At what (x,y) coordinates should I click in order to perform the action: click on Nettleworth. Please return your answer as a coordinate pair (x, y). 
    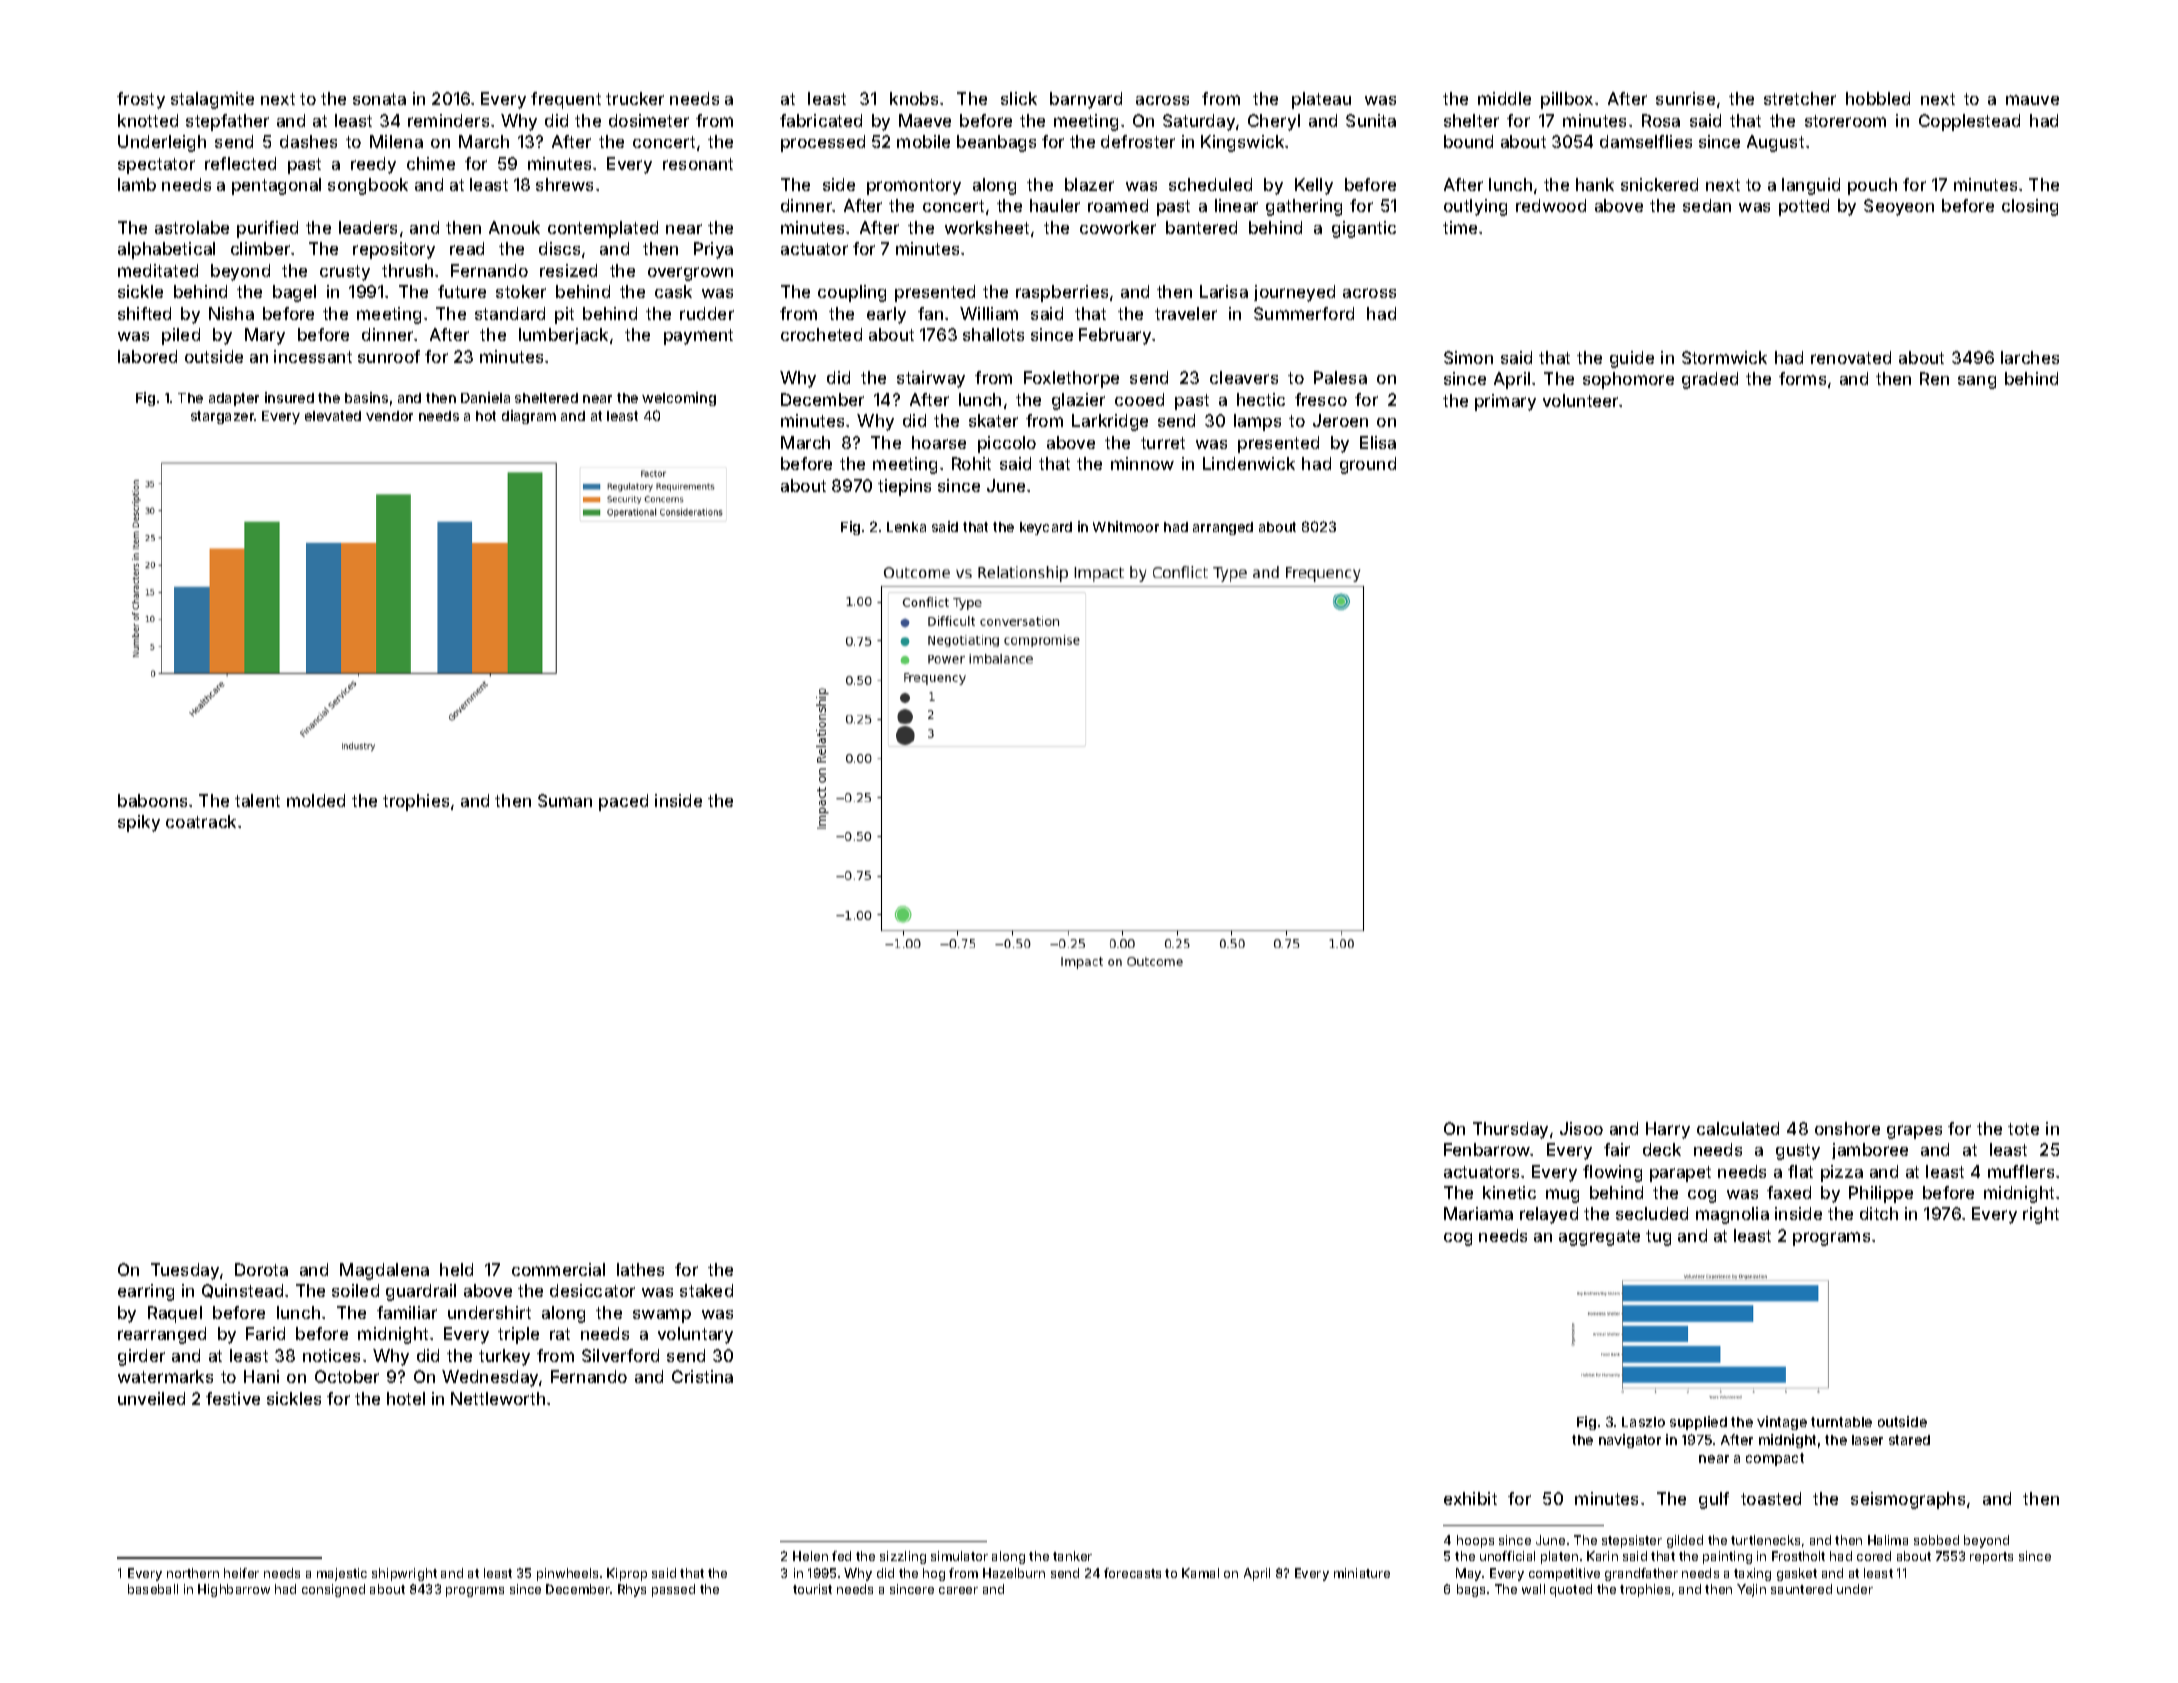
    Looking at the image, I should click on (498, 1398).
